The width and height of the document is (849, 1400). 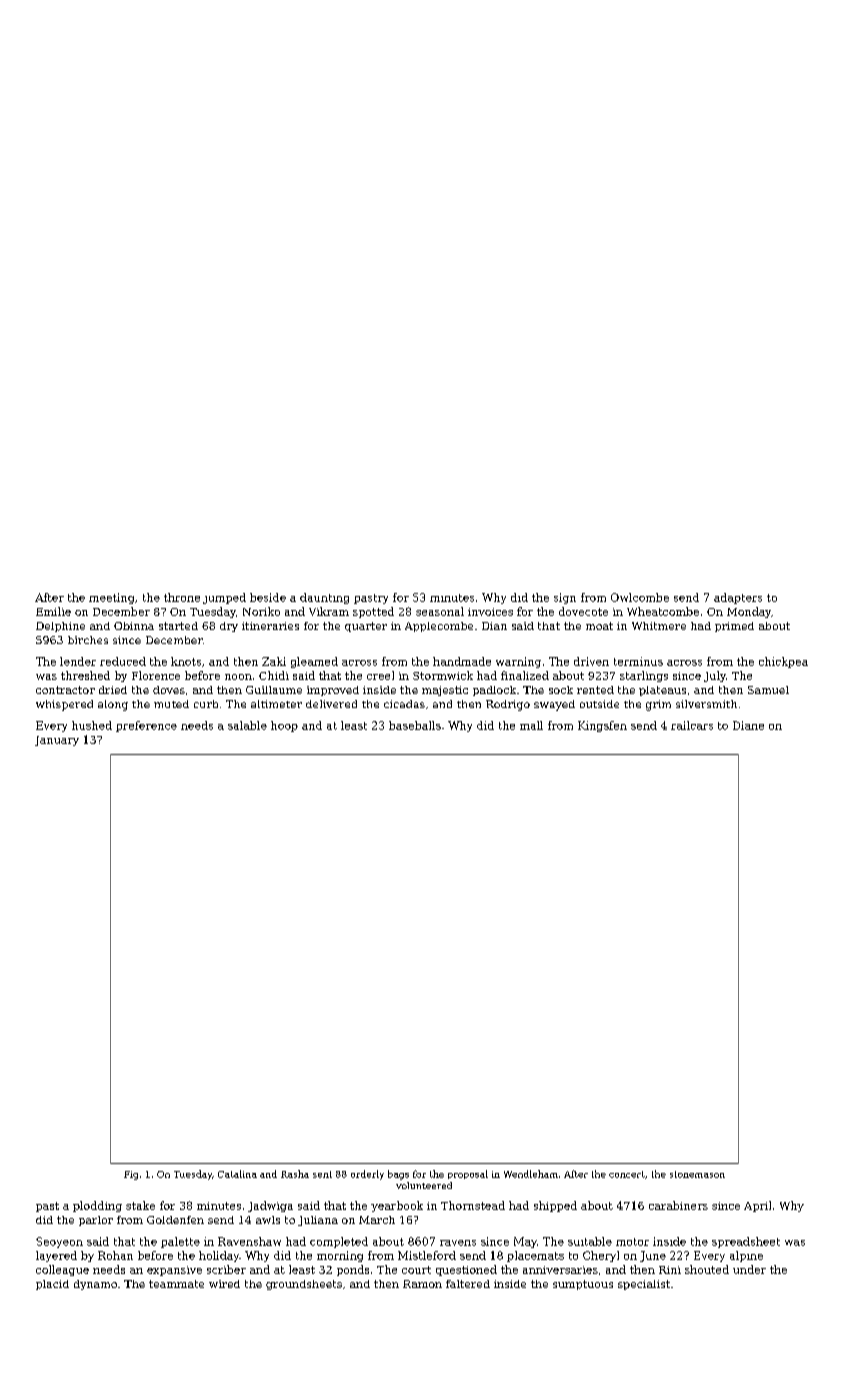 What do you see at coordinates (57, 741) in the document?
I see `January` at bounding box center [57, 741].
